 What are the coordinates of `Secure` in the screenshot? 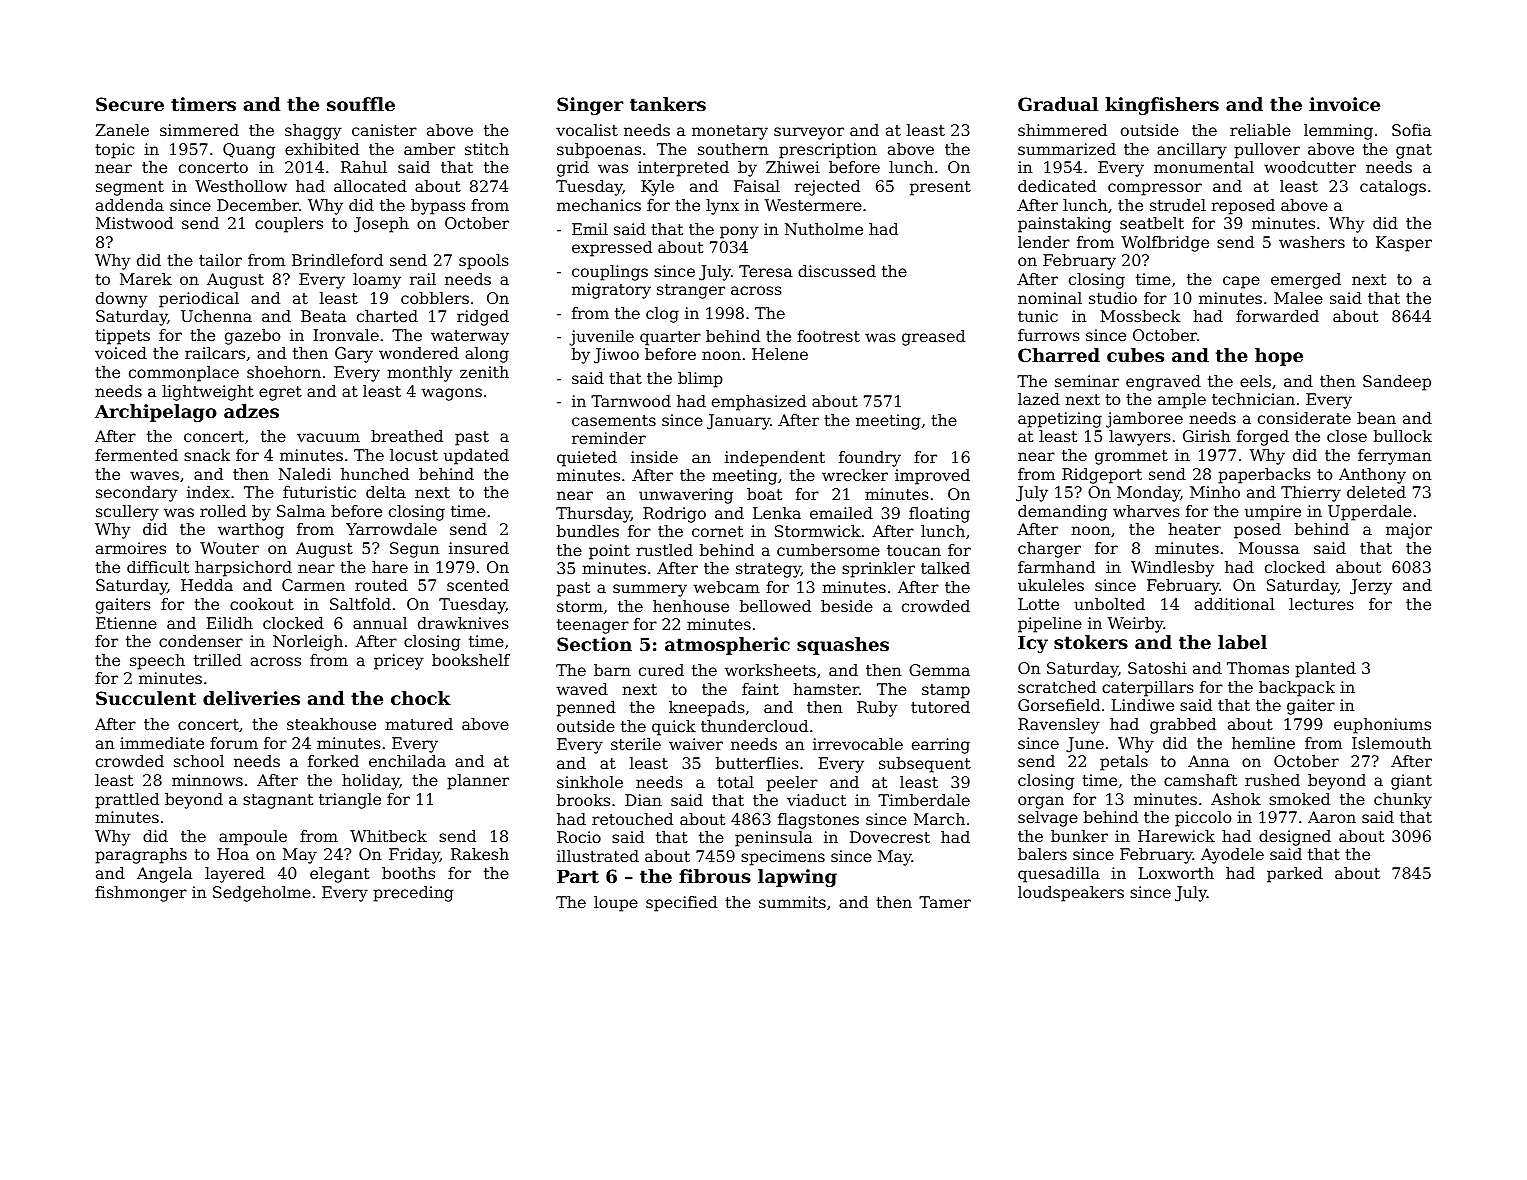 It's located at (130, 104).
